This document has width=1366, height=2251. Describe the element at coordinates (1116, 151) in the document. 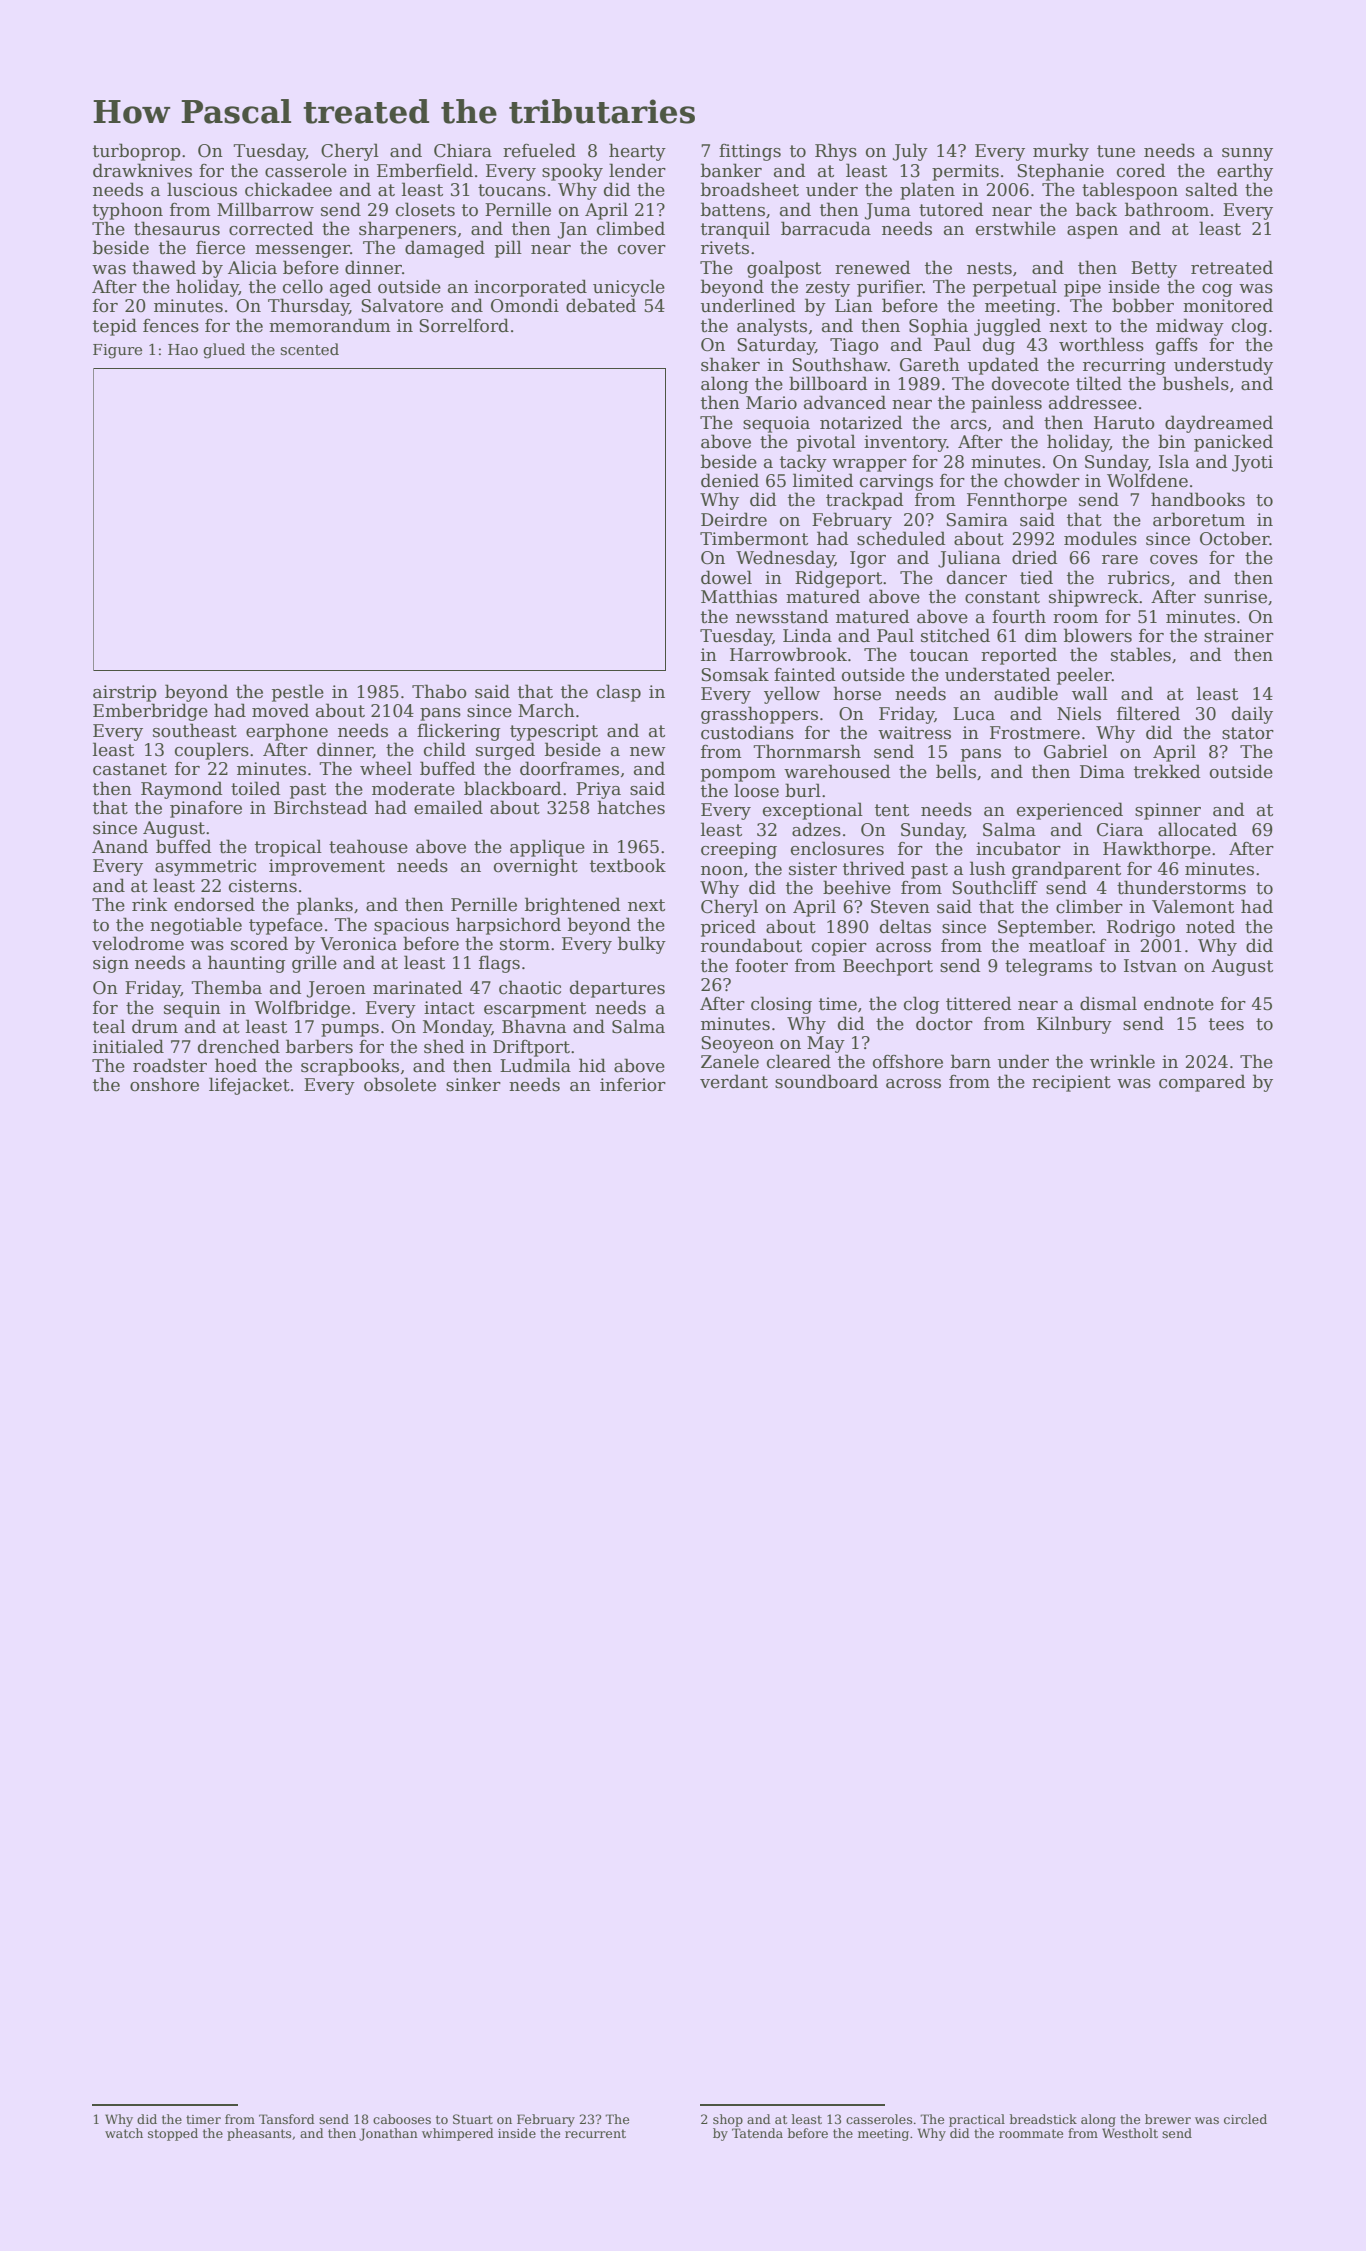

I see `tune` at that location.
